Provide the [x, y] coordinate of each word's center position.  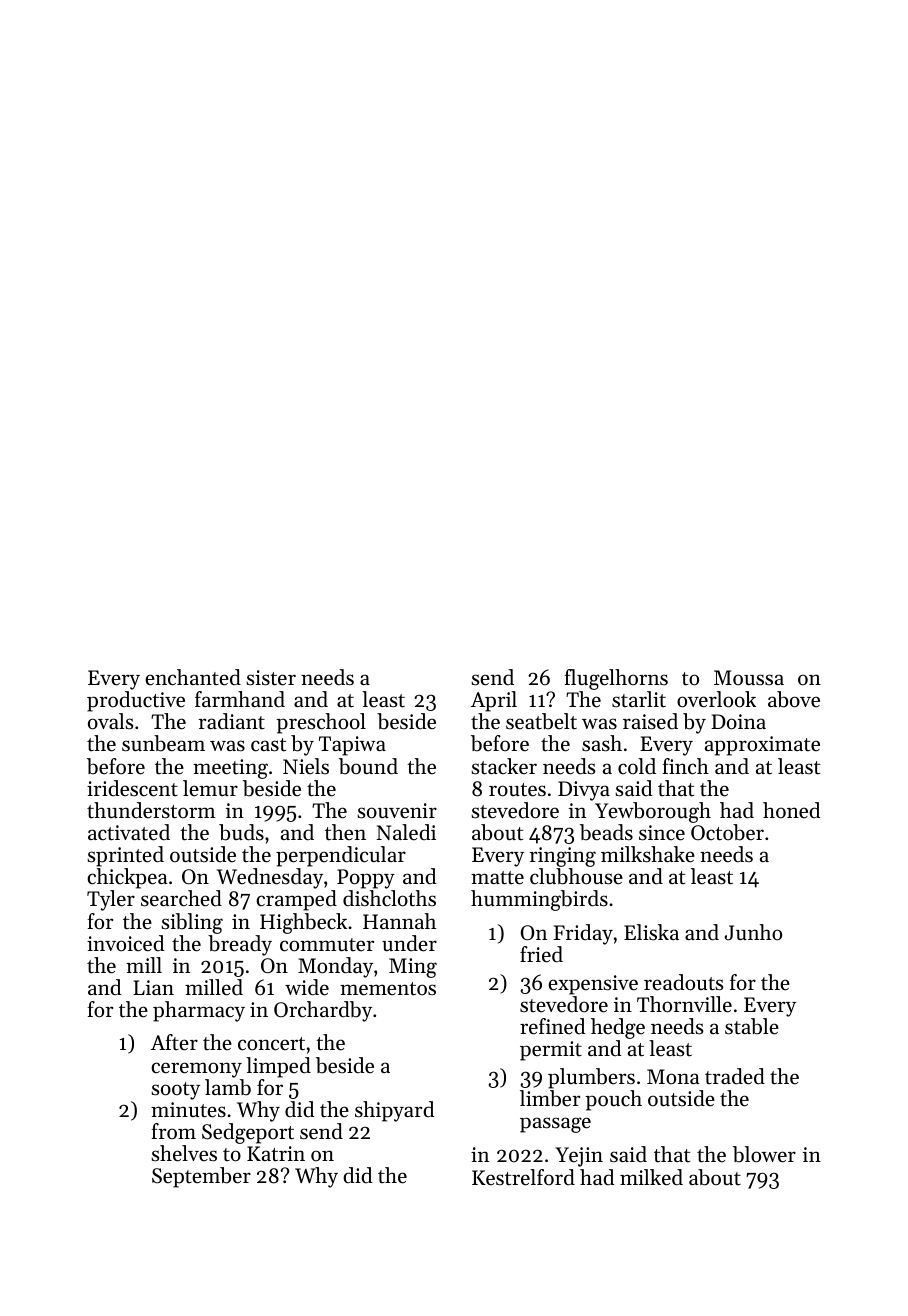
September [201, 1177]
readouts [683, 982]
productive [136, 701]
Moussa [749, 678]
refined [552, 1026]
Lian [153, 987]
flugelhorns [616, 679]
